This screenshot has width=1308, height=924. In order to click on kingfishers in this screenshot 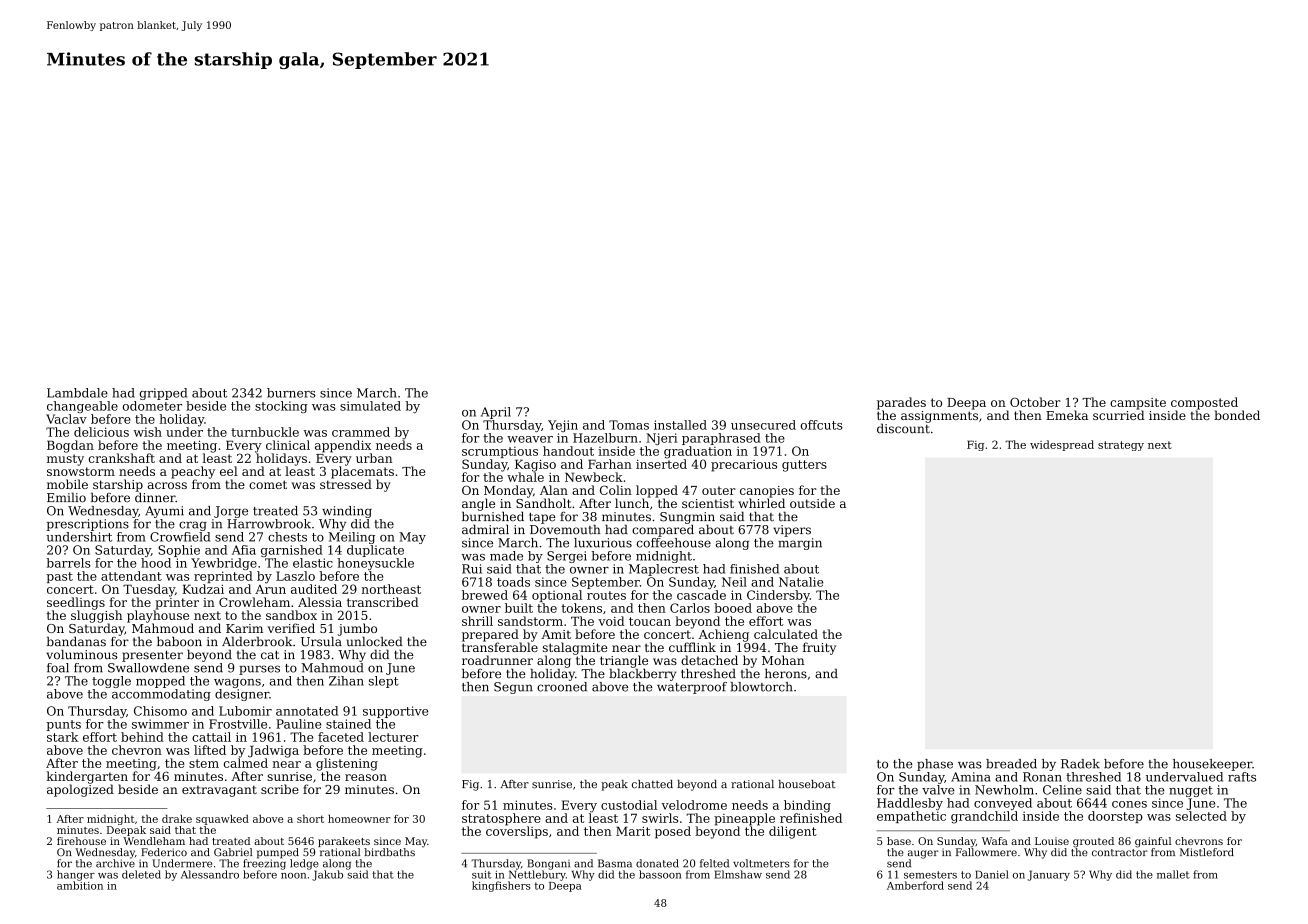, I will do `click(501, 886)`.
